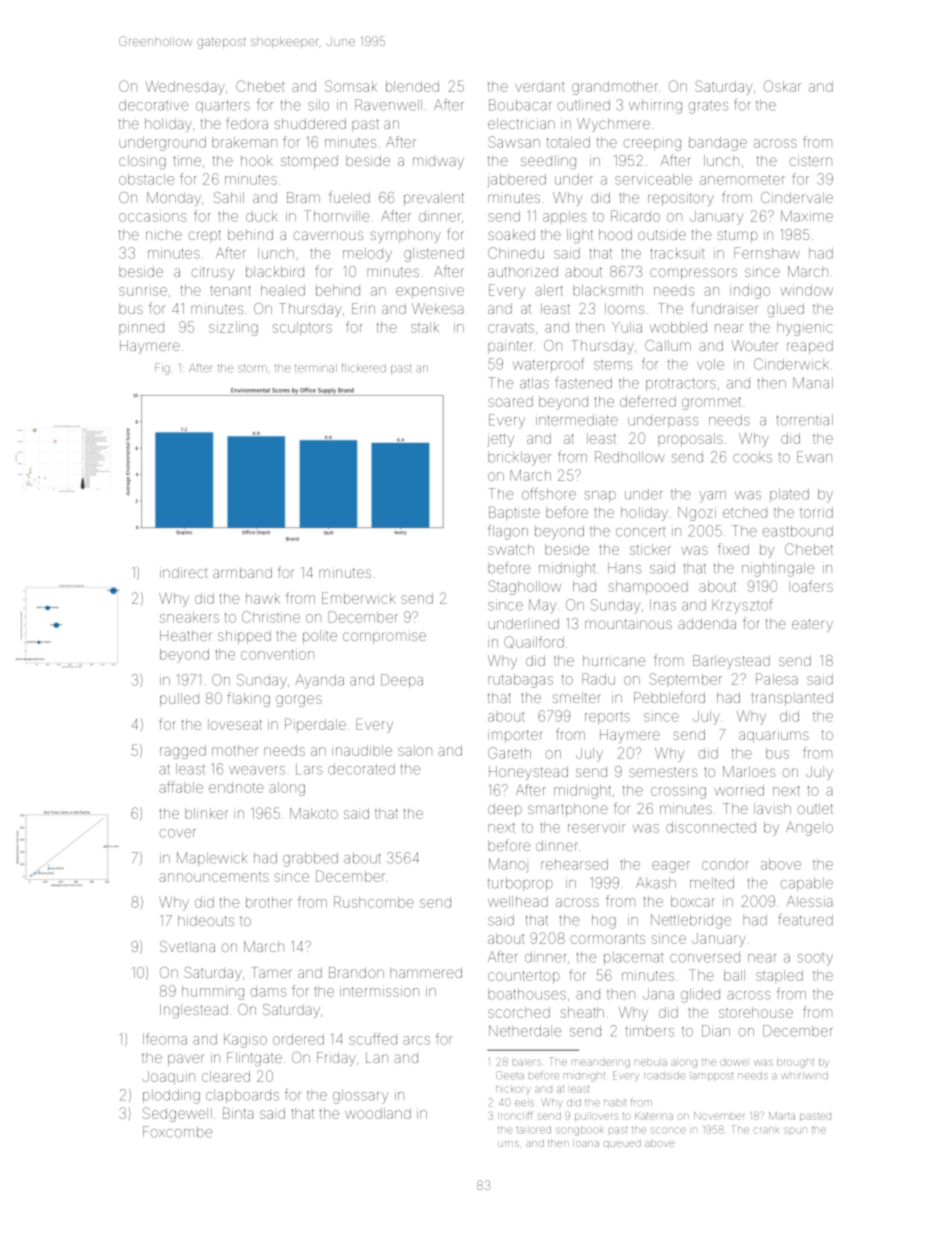  What do you see at coordinates (254, 1059) in the document?
I see `Flintgate` at bounding box center [254, 1059].
